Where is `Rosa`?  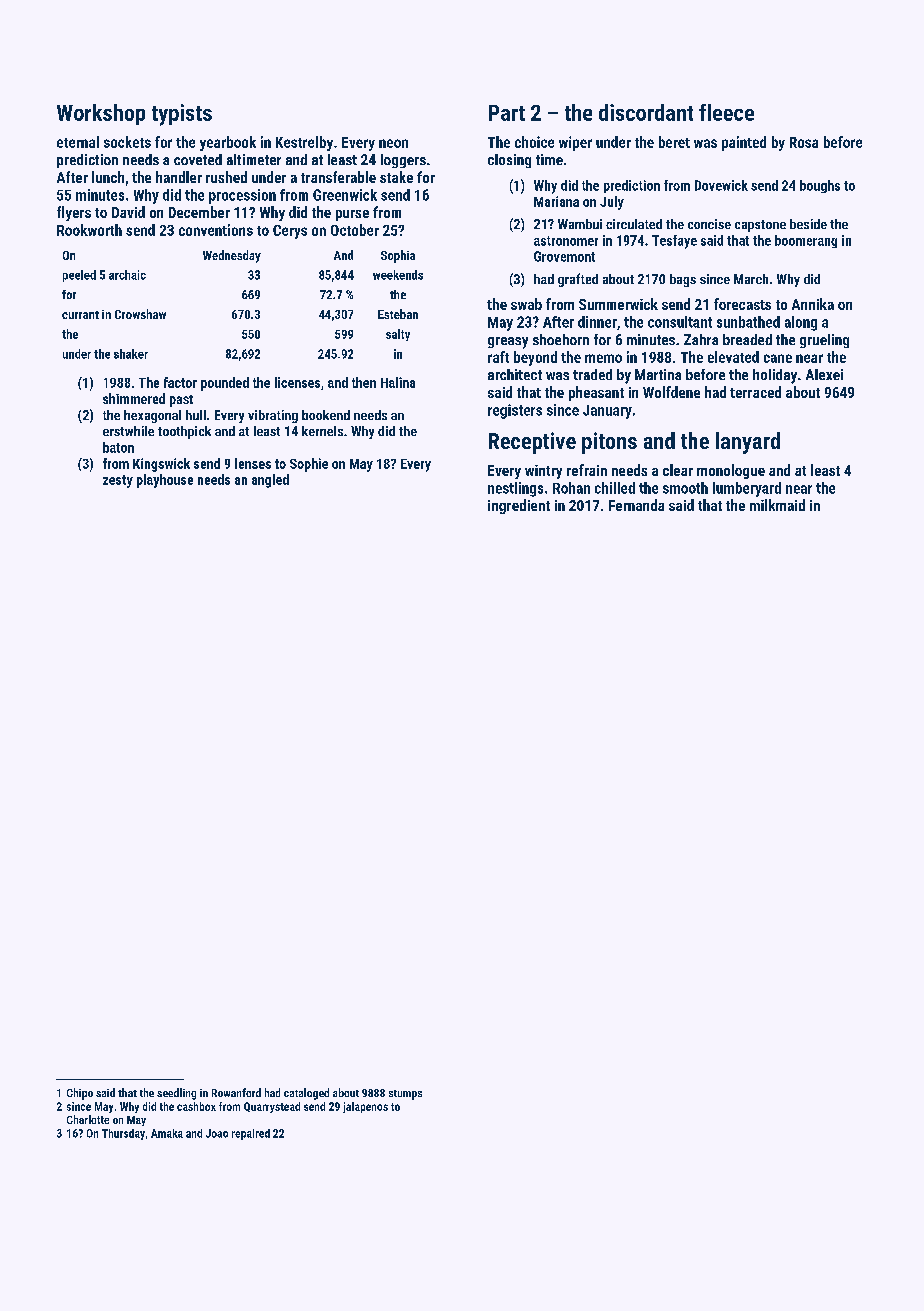
Rosa is located at coordinates (804, 142).
